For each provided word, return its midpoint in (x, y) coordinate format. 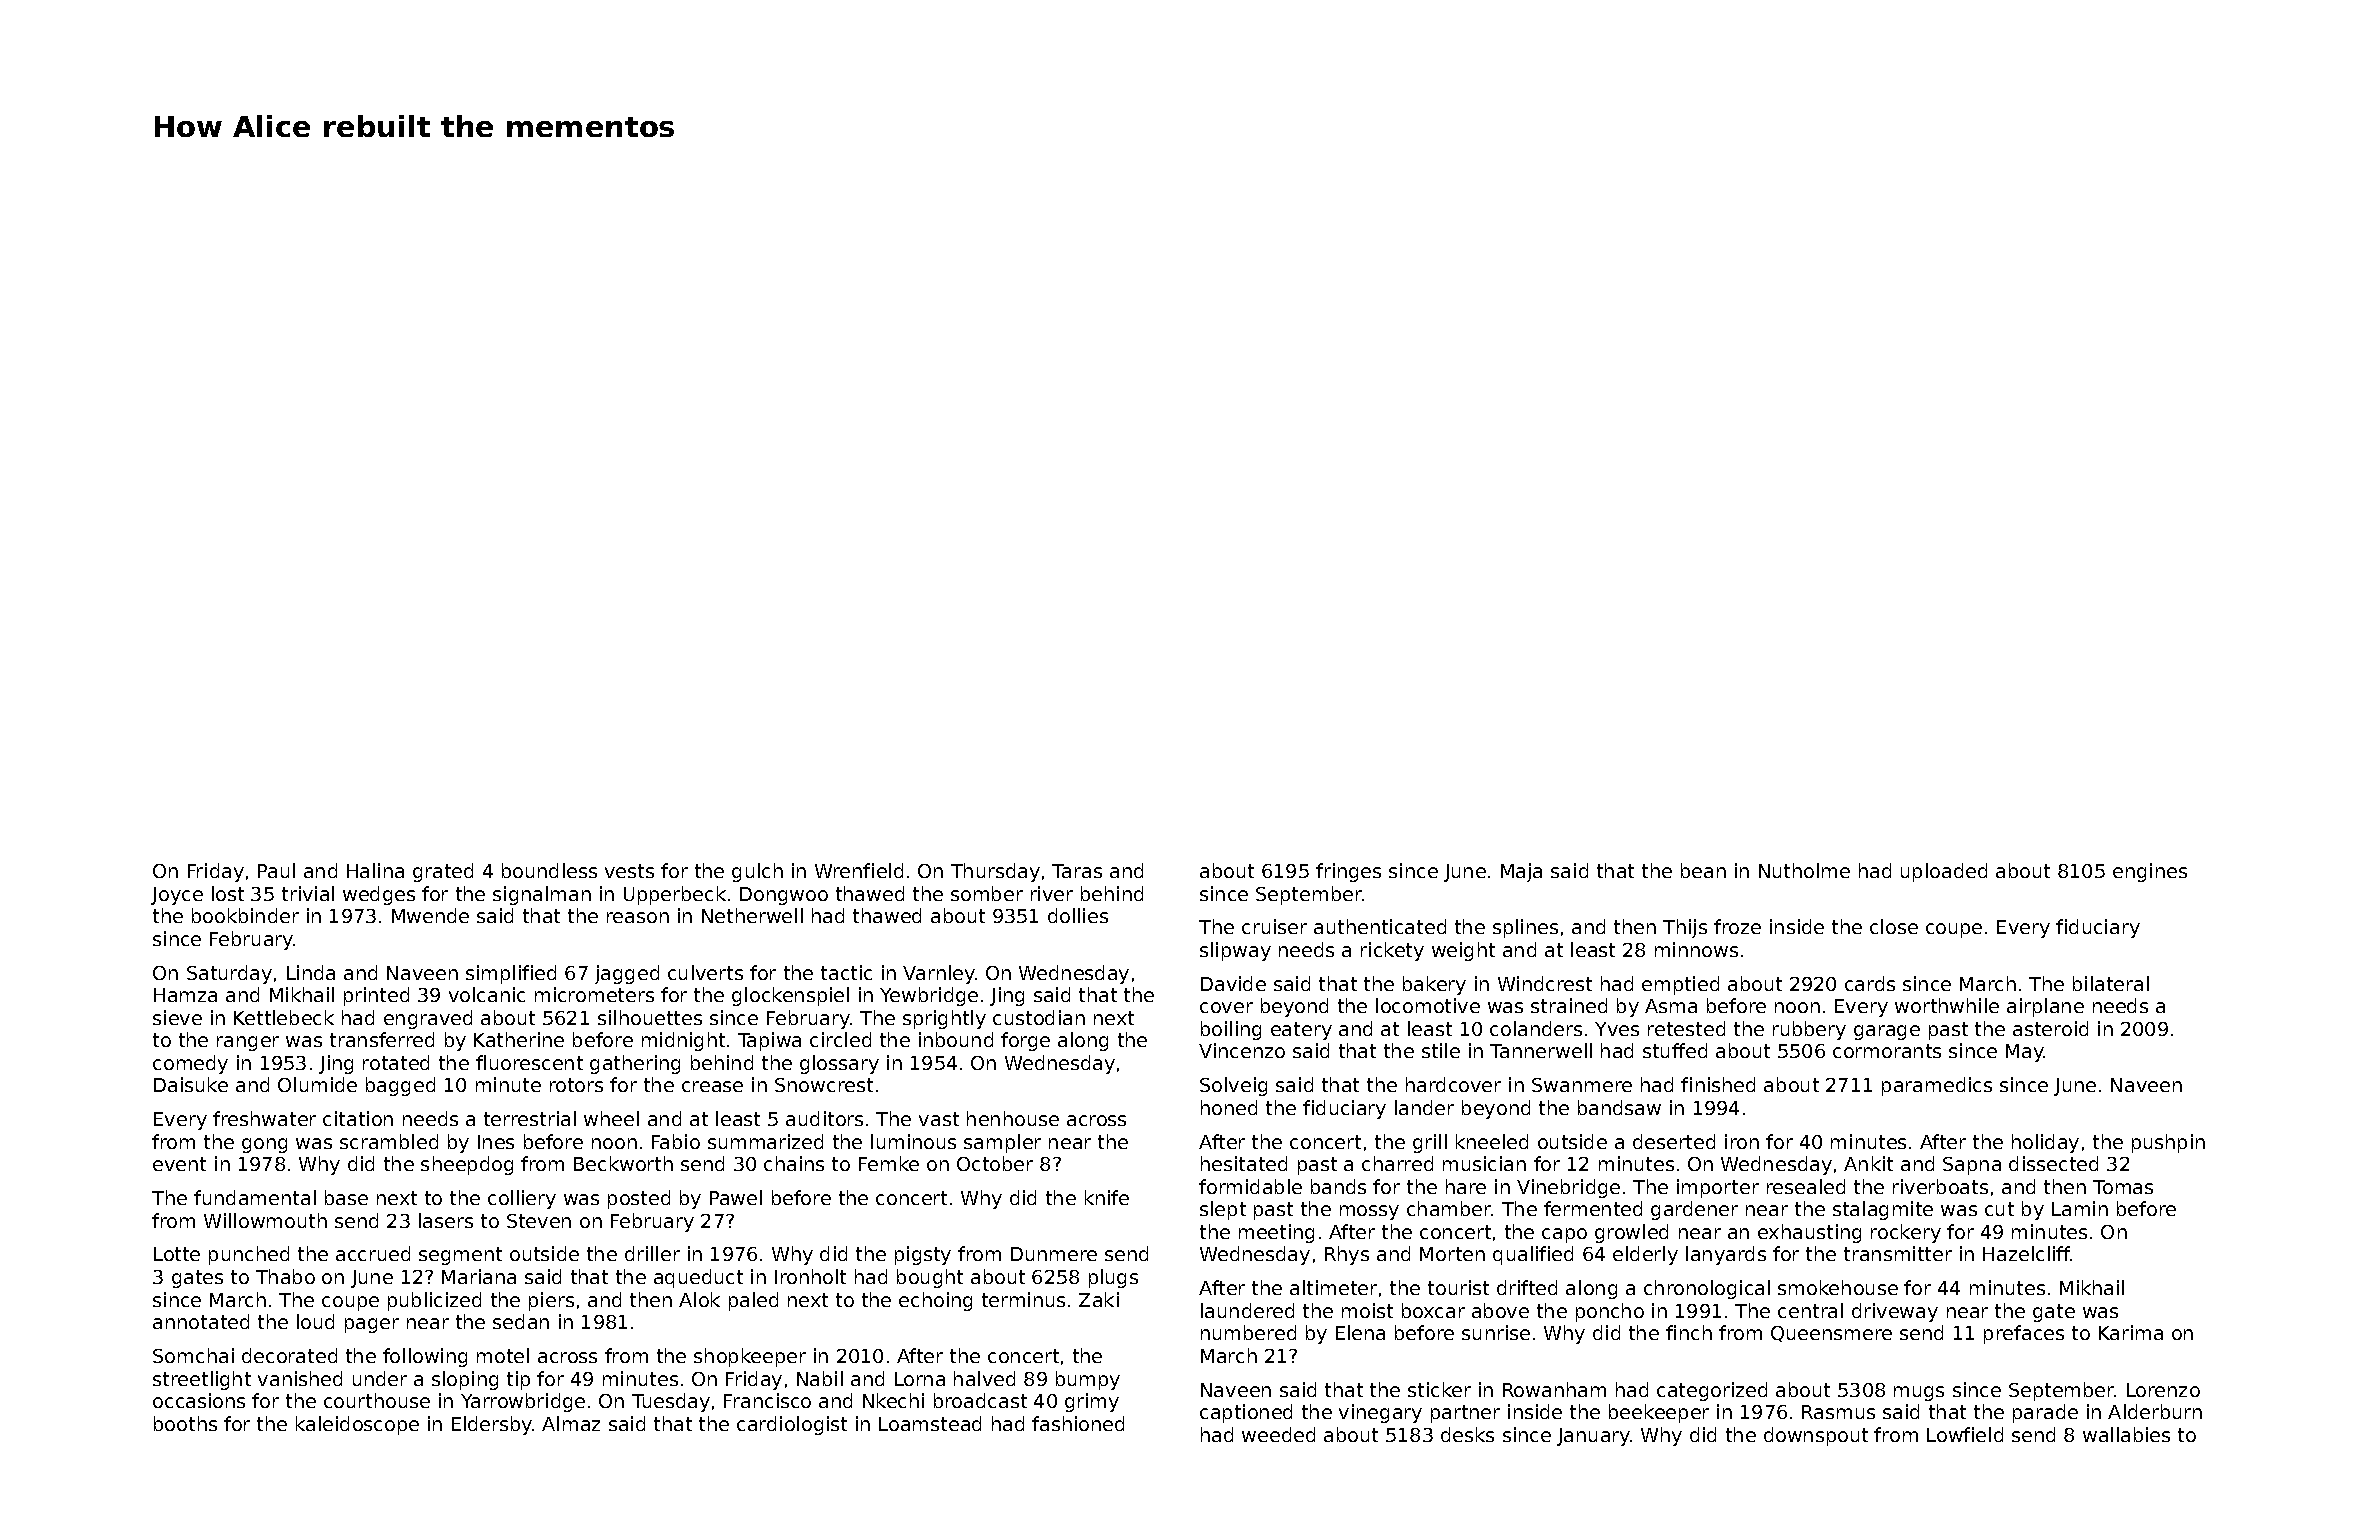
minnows (1696, 949)
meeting (1276, 1233)
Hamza (185, 995)
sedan (521, 1321)
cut (1999, 1209)
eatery (1301, 1031)
